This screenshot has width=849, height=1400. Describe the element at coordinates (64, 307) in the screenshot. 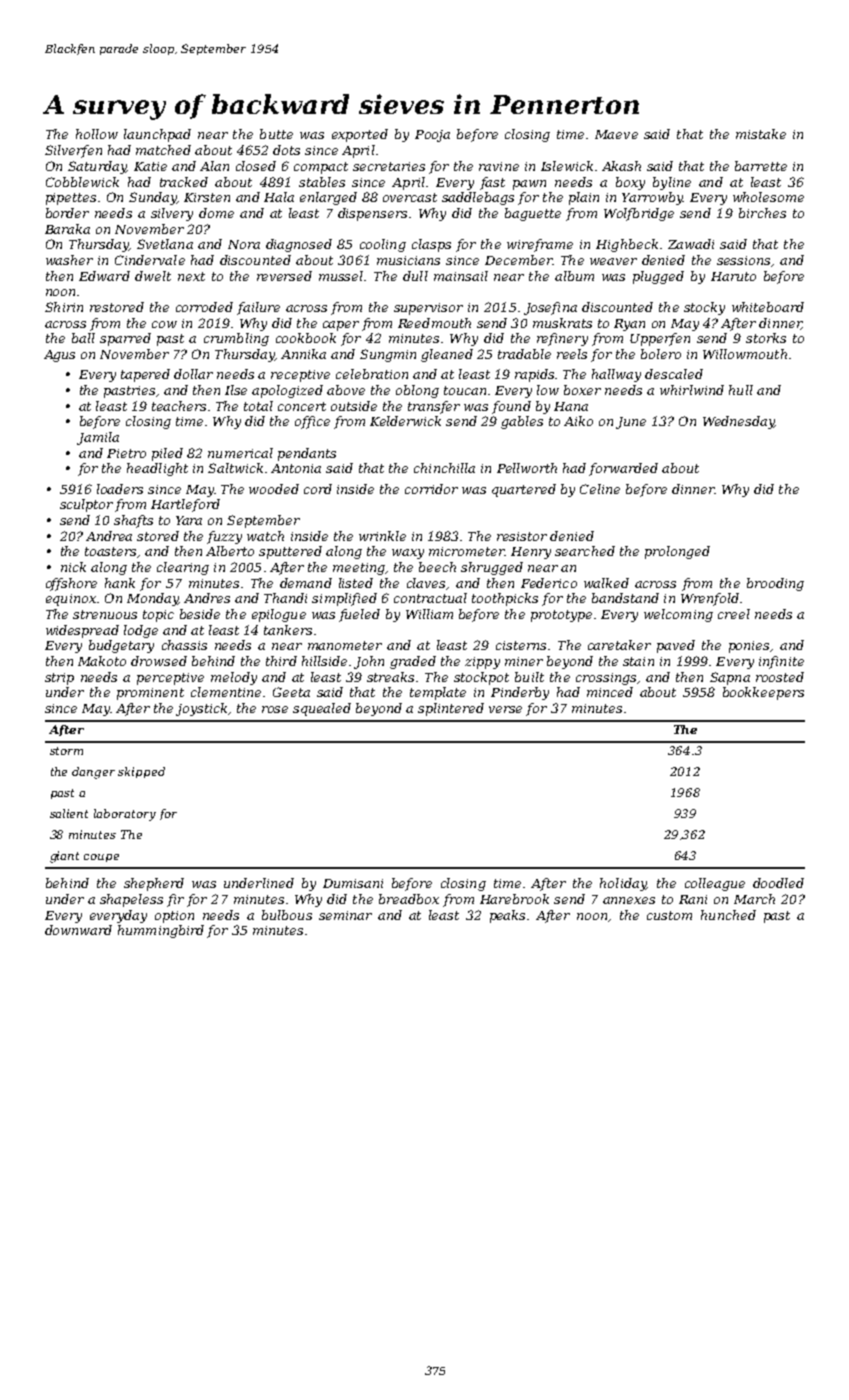

I see `Shirin` at that location.
